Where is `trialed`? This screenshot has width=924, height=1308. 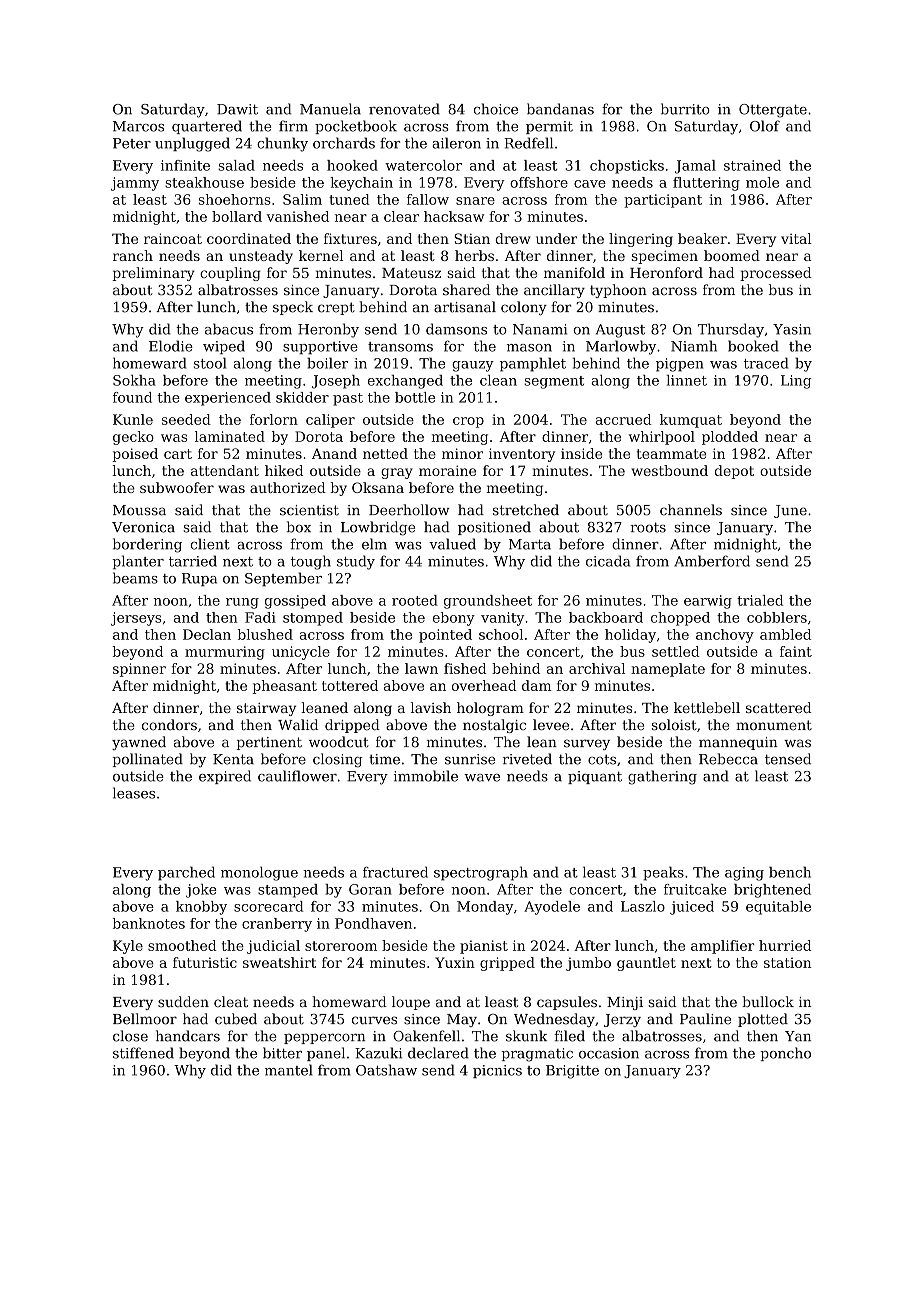 trialed is located at coordinates (760, 600).
